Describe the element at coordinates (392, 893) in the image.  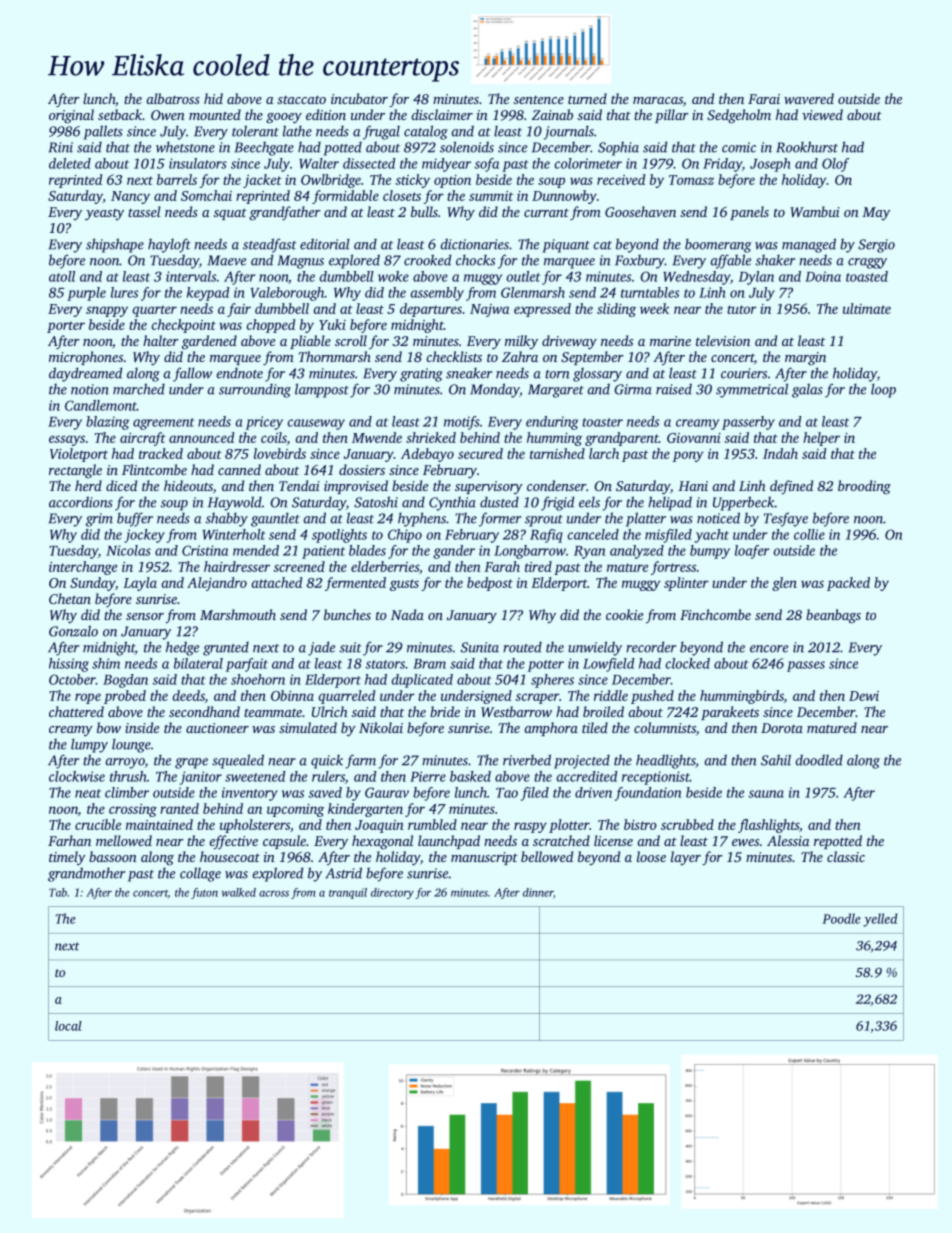
I see `directory` at that location.
